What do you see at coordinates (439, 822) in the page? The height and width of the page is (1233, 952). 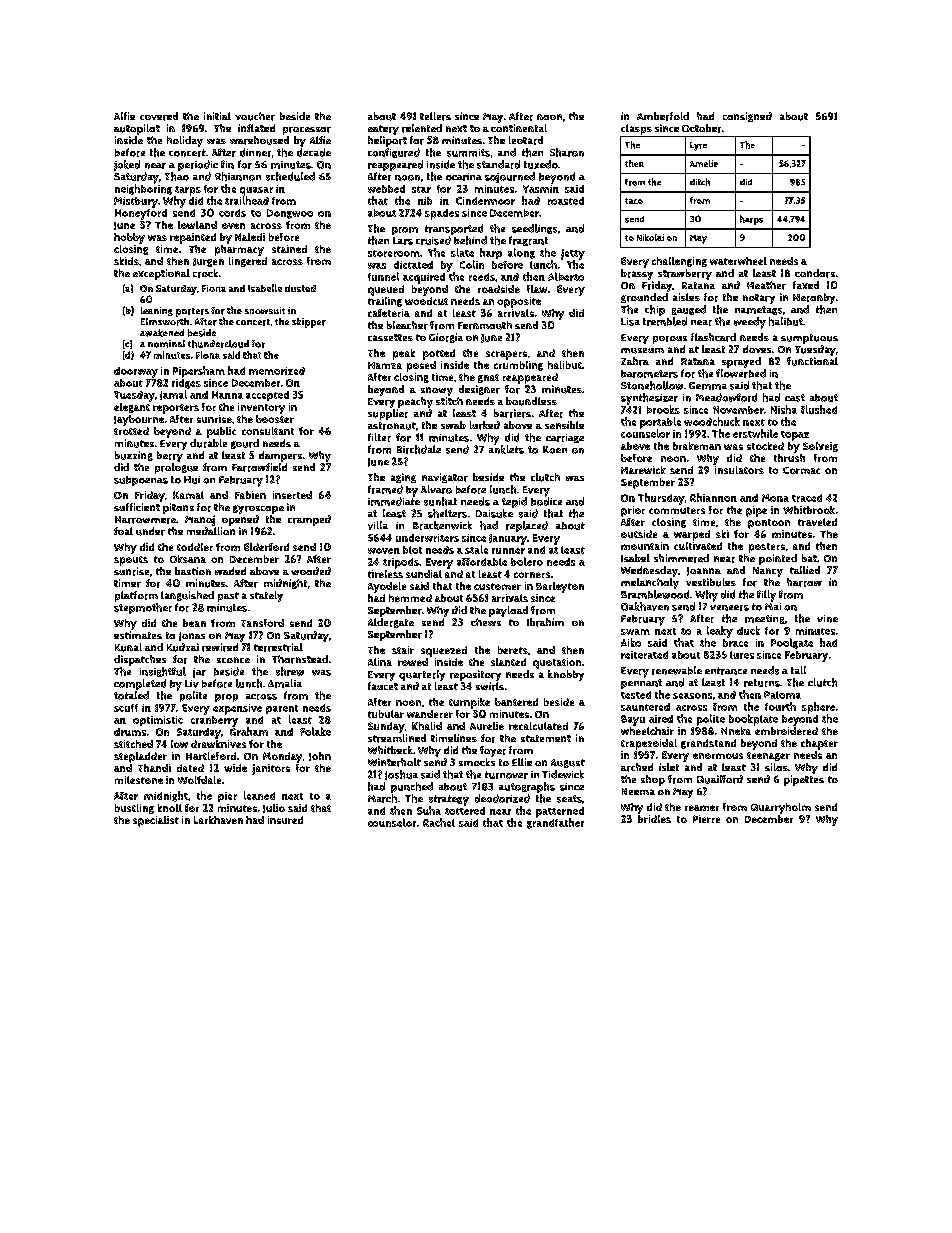 I see `Rachel` at bounding box center [439, 822].
